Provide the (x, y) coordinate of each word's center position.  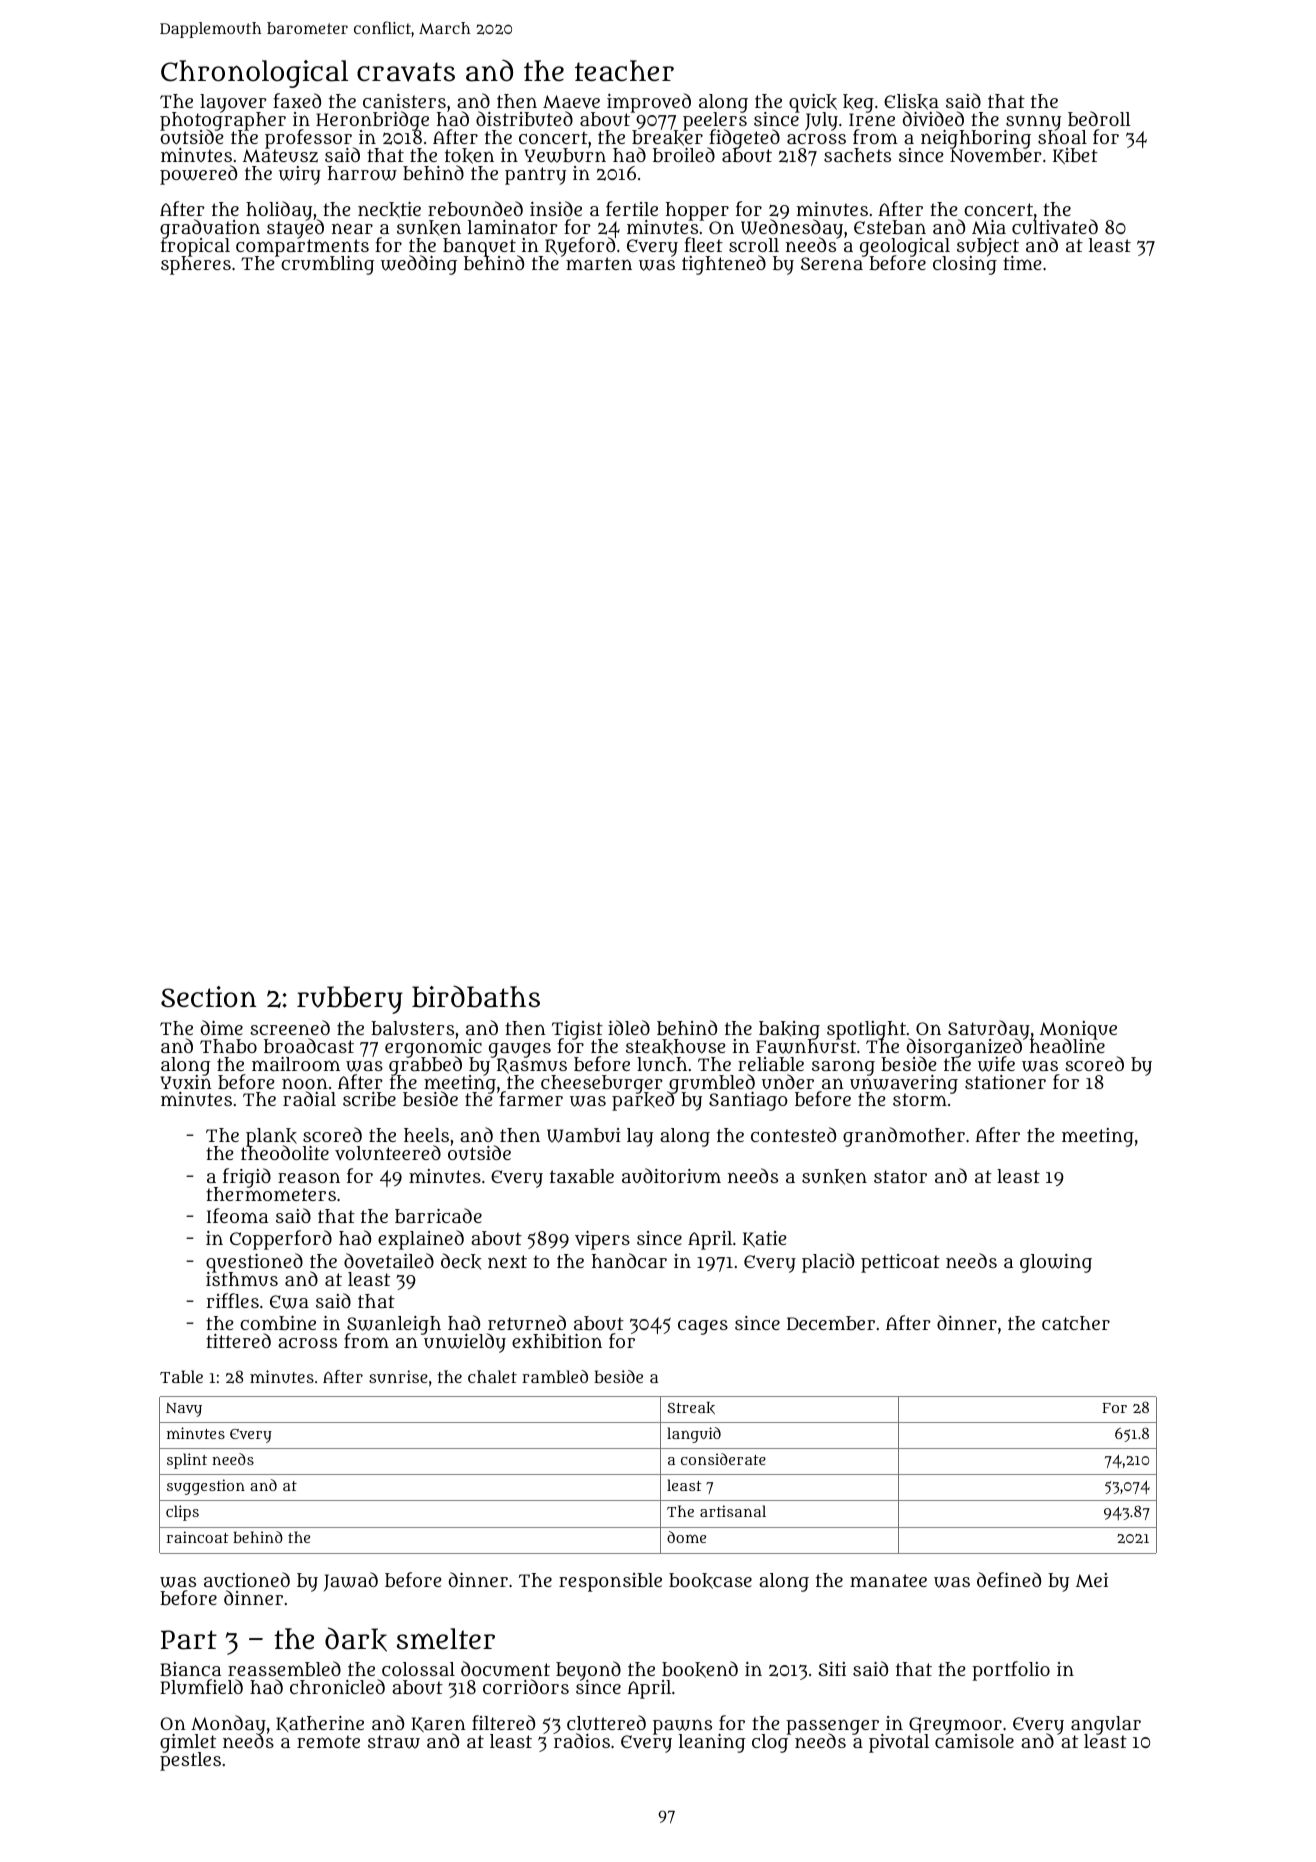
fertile (632, 208)
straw (394, 1742)
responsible (610, 1582)
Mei (1092, 1580)
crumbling (327, 265)
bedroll (1099, 118)
